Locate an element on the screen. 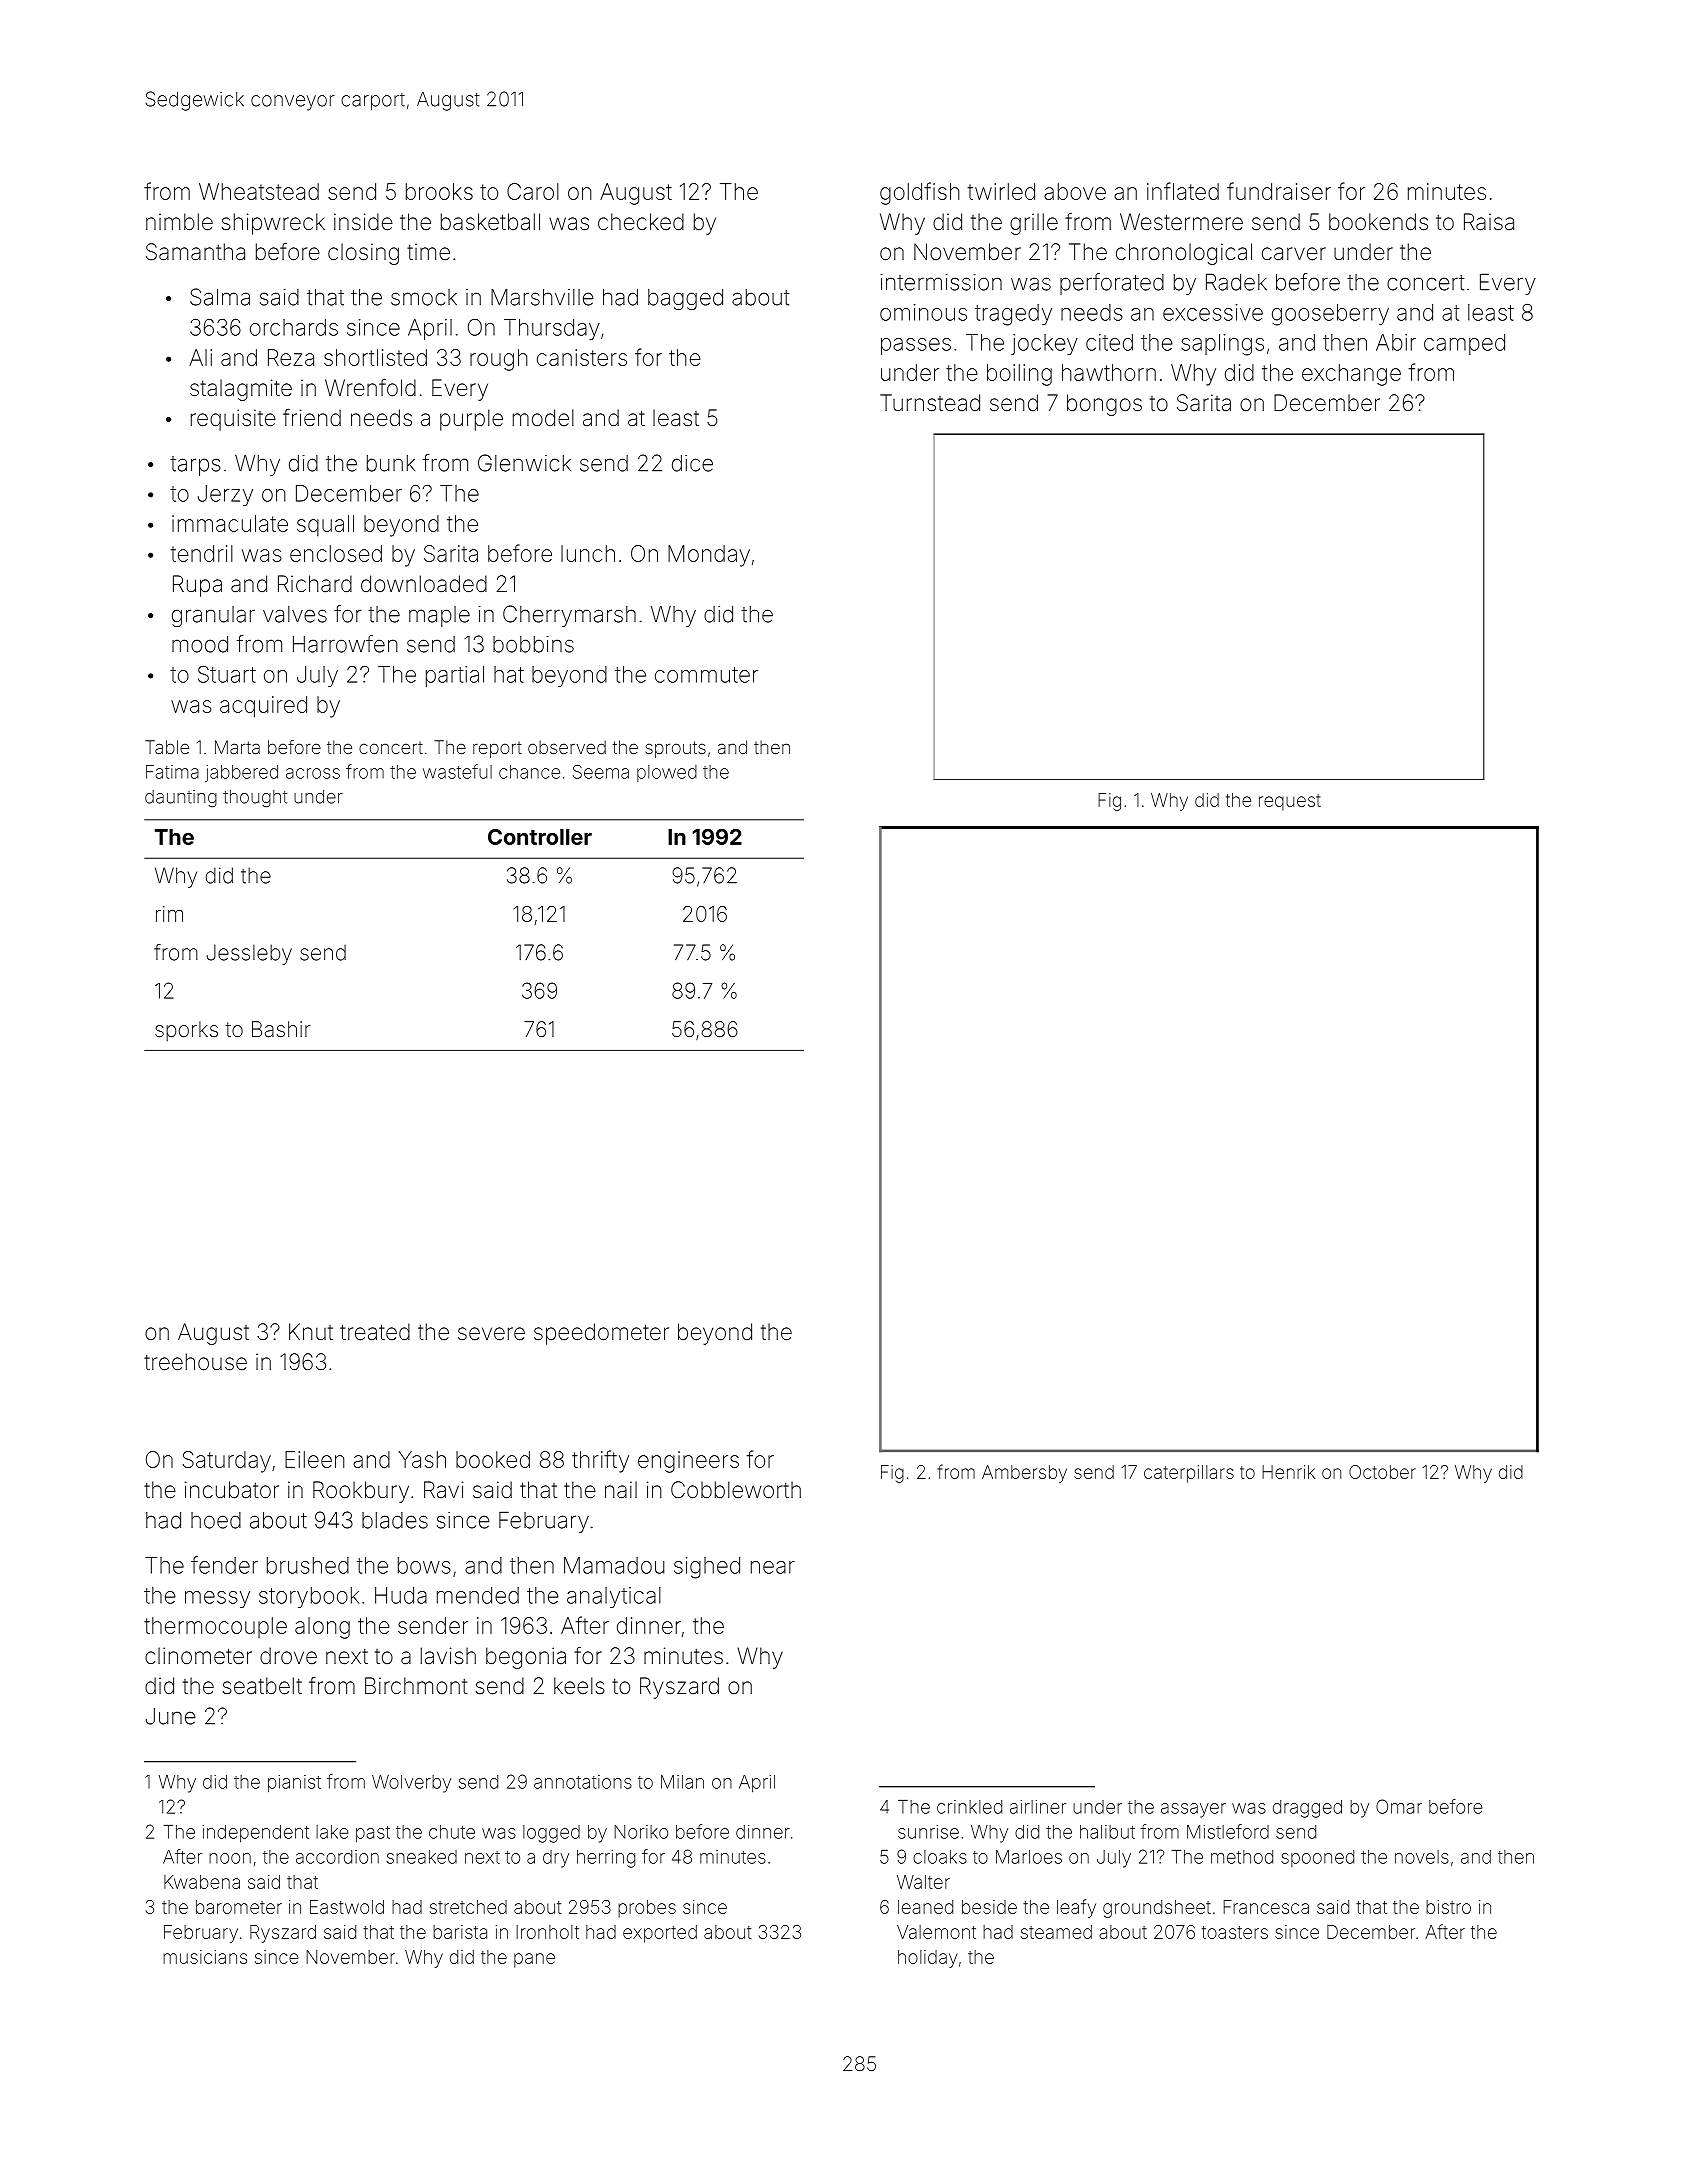 The width and height of the screenshot is (1683, 2178). shipwreck is located at coordinates (273, 224).
